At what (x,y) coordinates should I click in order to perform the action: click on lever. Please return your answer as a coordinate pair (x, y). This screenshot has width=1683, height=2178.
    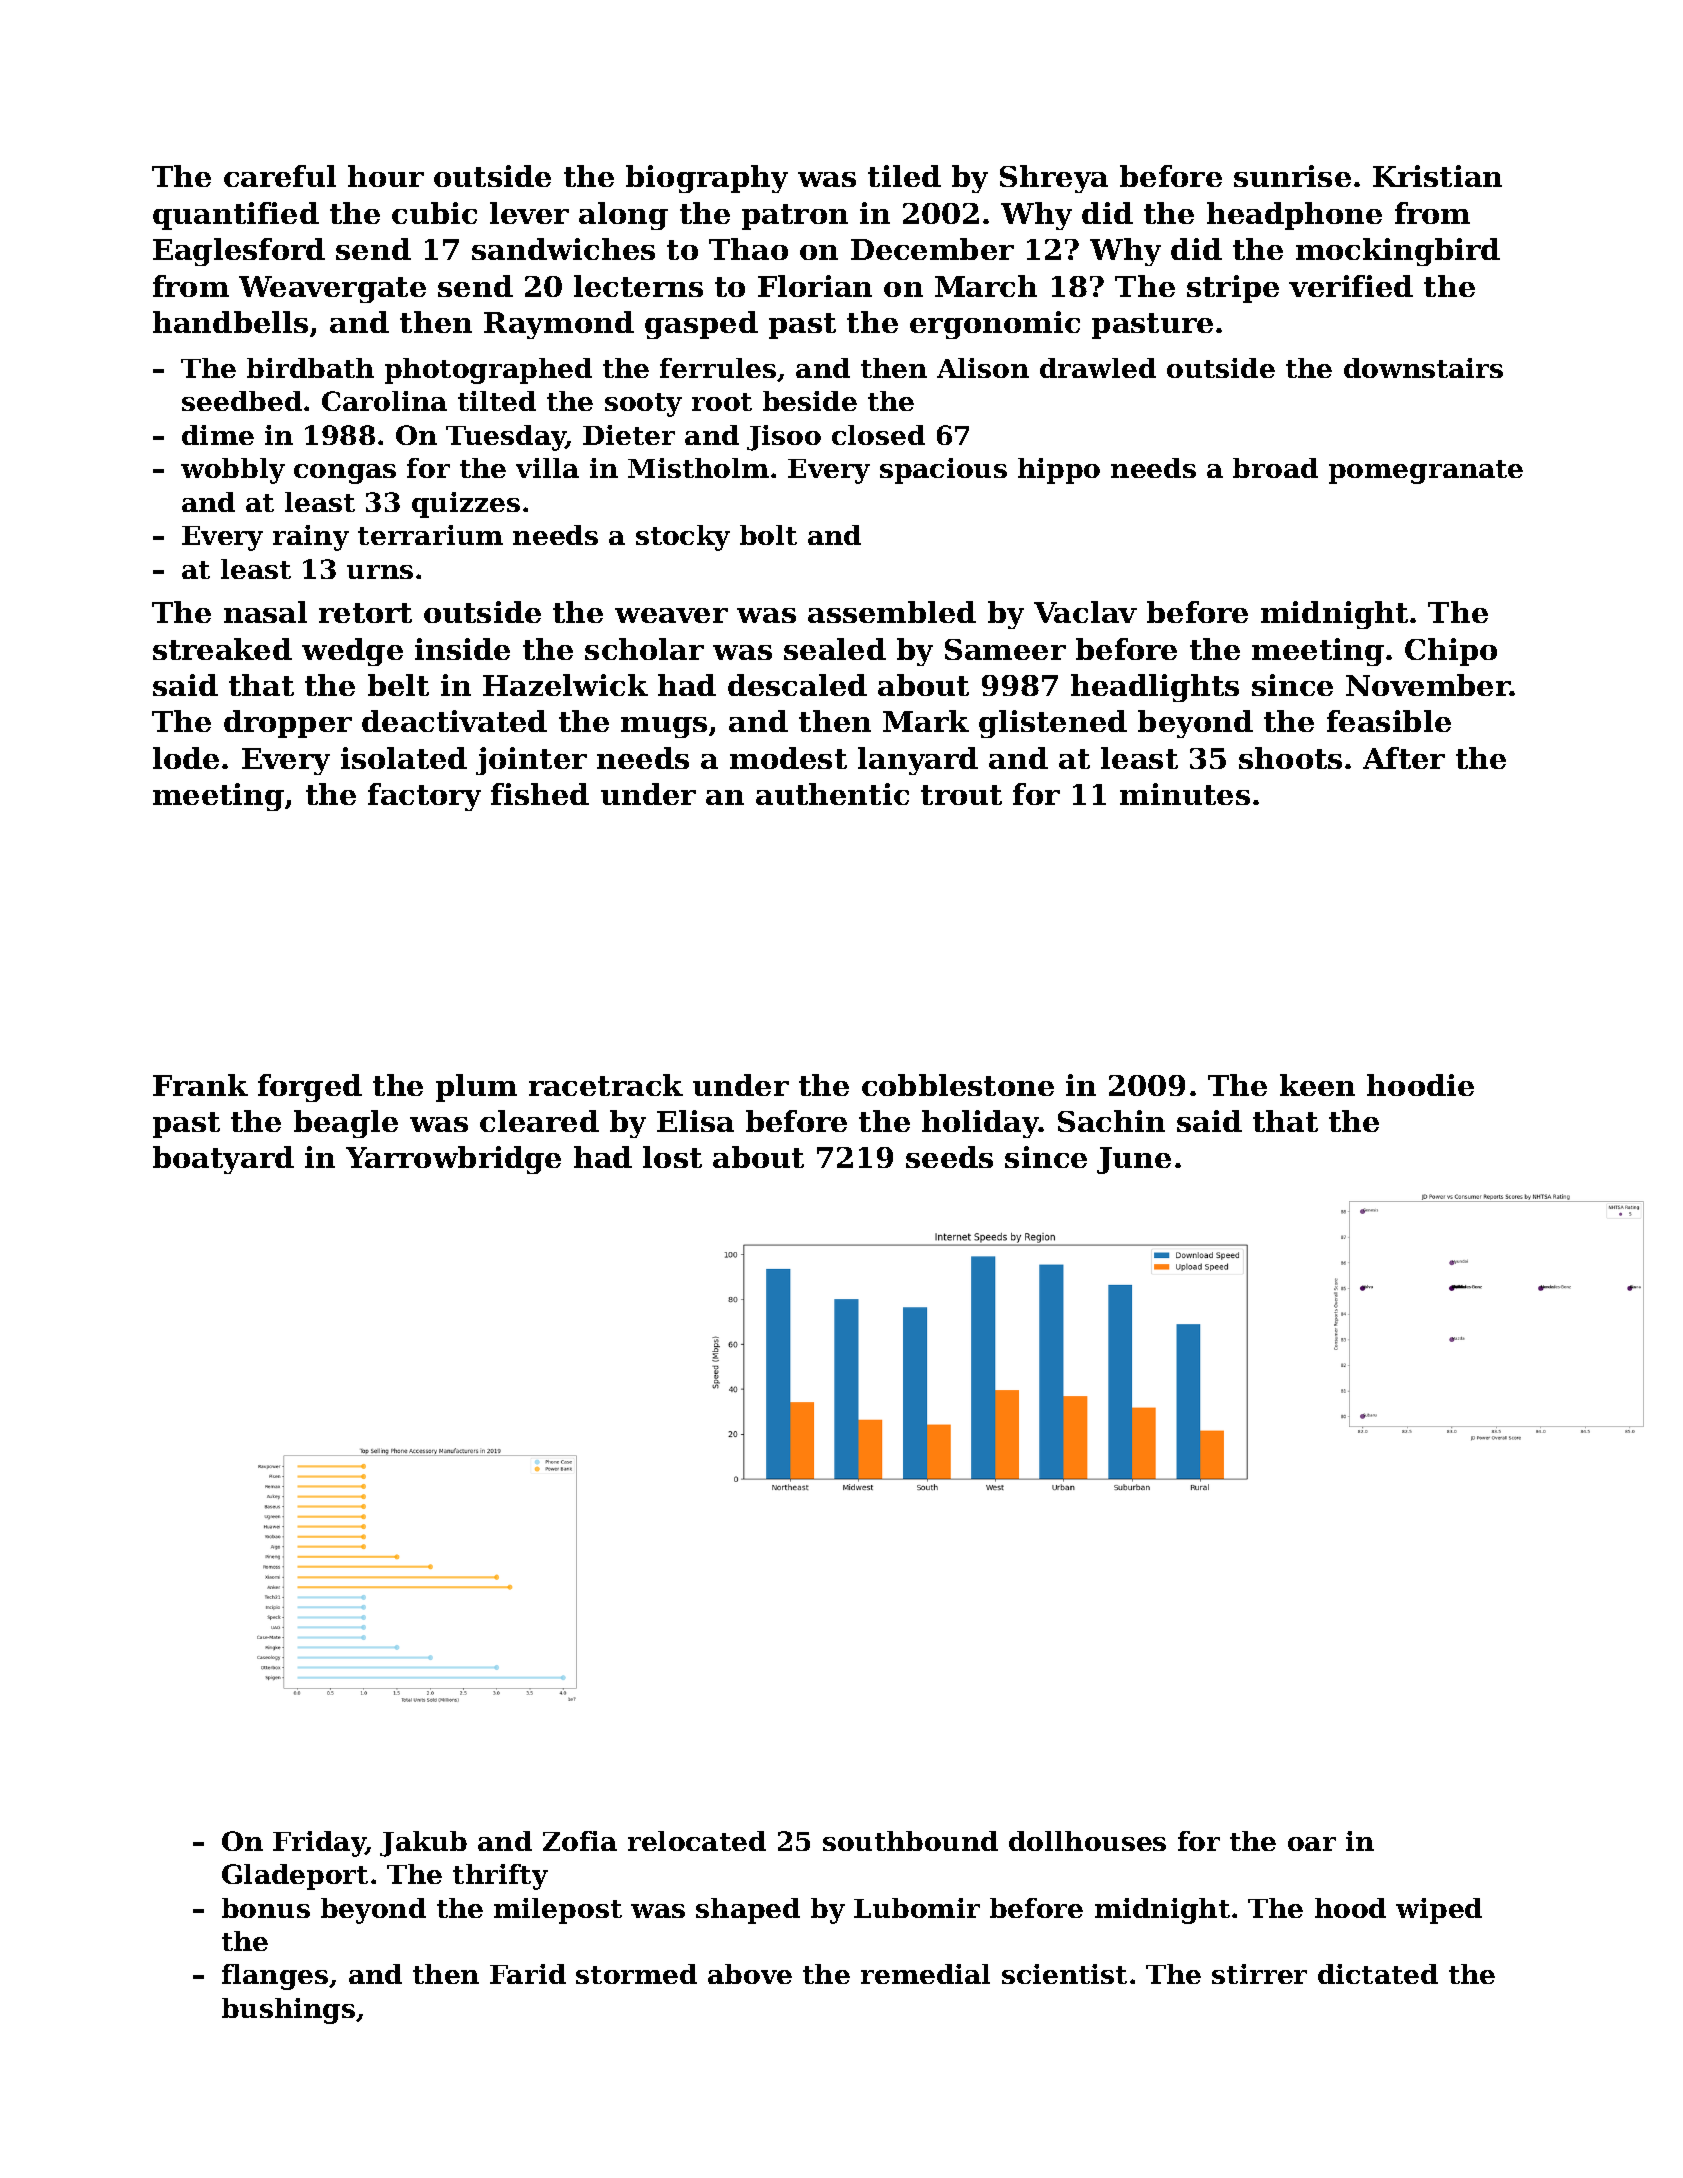
    Looking at the image, I should click on (529, 213).
